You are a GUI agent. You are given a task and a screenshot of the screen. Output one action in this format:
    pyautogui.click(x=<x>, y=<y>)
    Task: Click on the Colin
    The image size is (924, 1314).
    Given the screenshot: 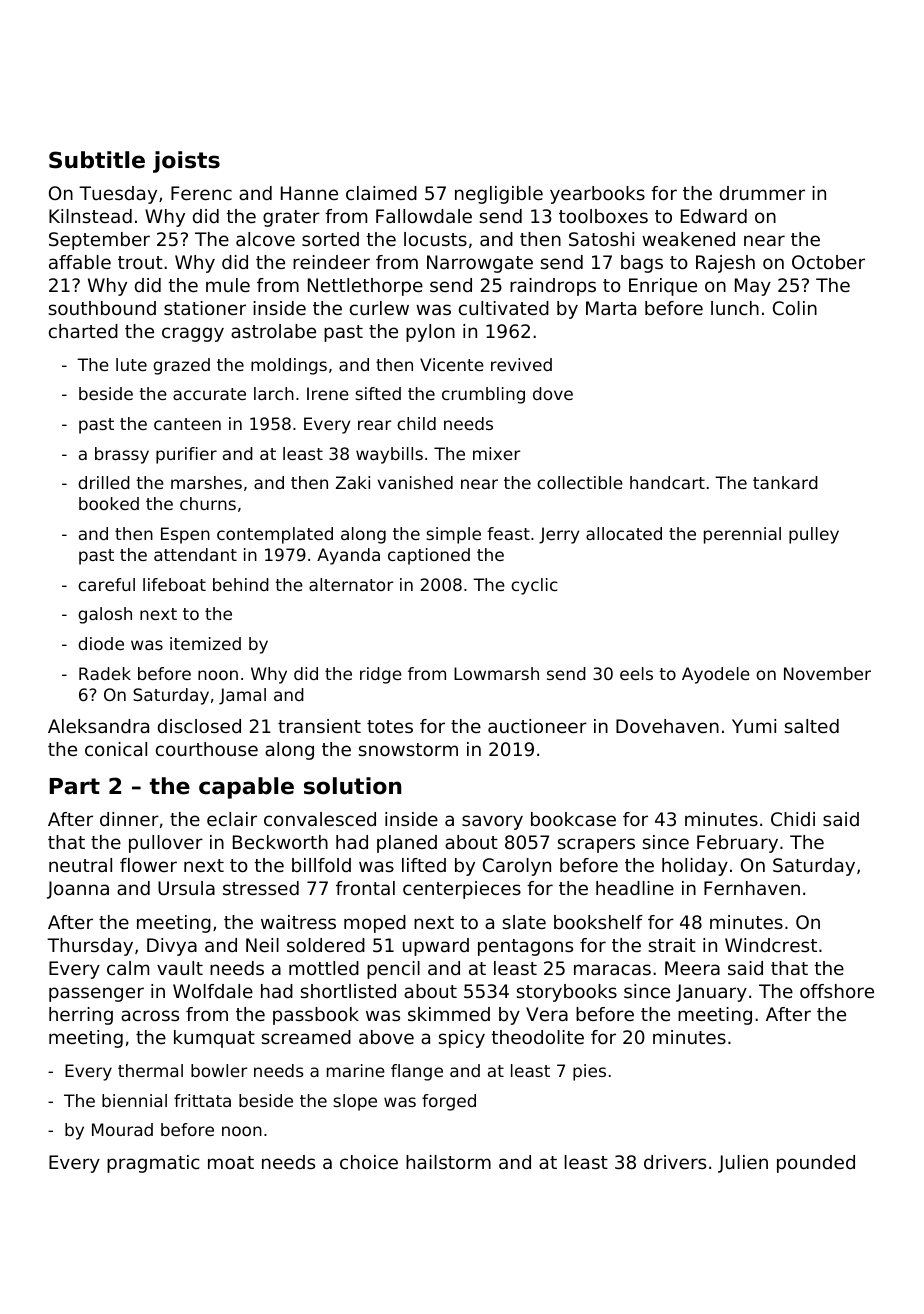 What is the action you would take?
    pyautogui.click(x=795, y=308)
